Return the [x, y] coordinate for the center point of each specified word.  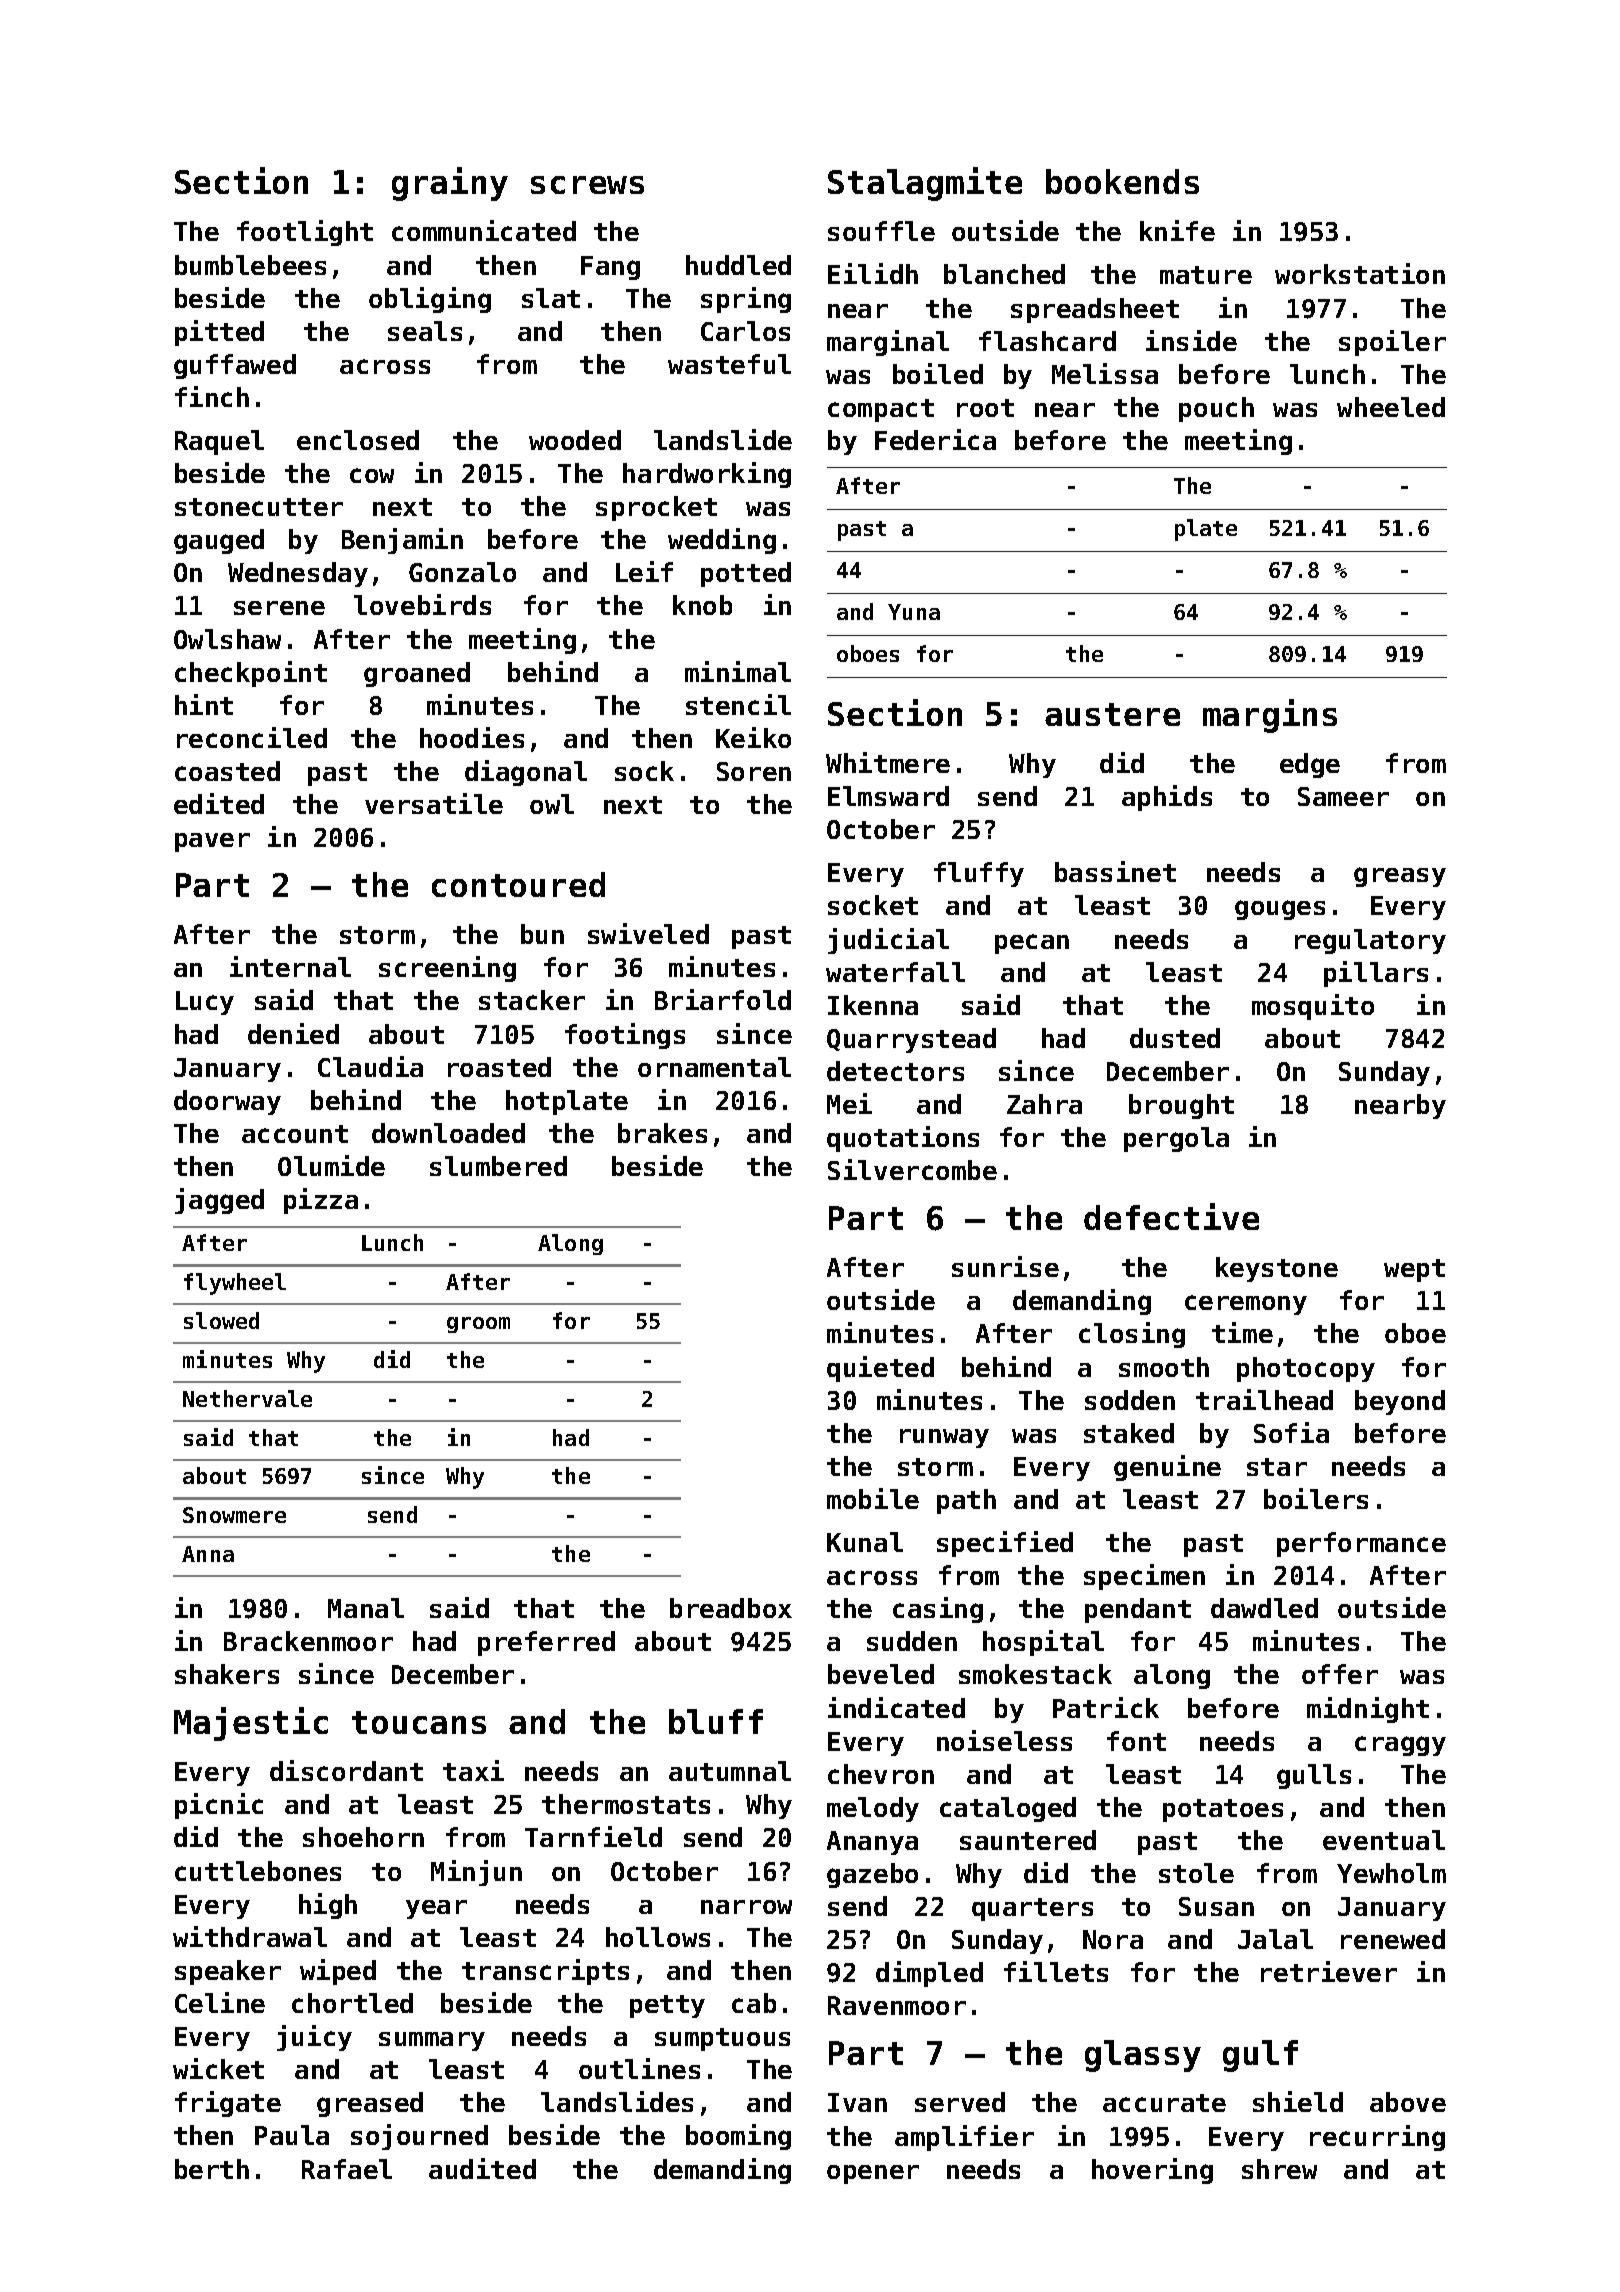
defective [1171, 1216]
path [966, 1501]
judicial [888, 941]
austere [1112, 714]
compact [881, 410]
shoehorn [363, 1837]
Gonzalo [462, 572]
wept [1414, 1270]
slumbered [498, 1166]
